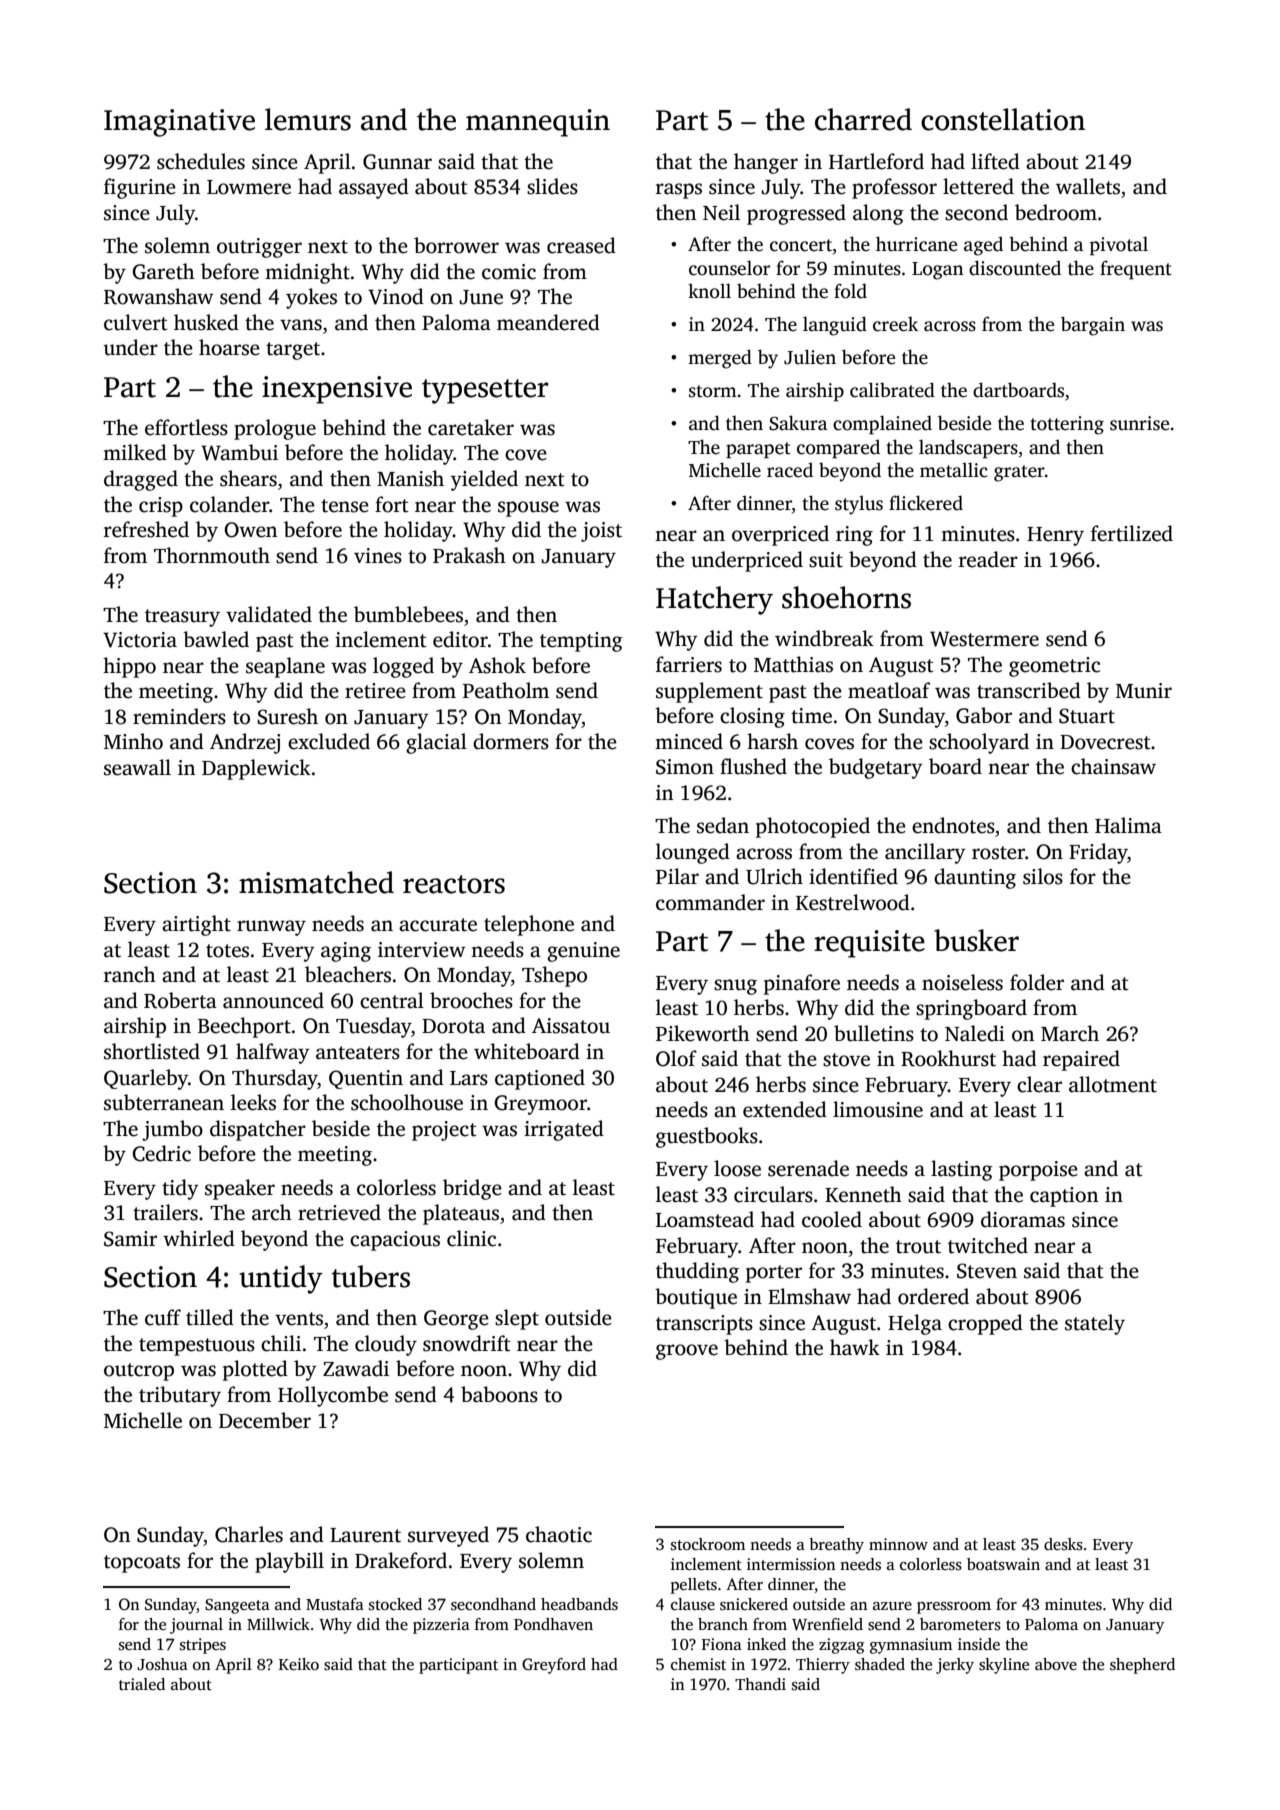  Describe the element at coordinates (179, 123) in the screenshot. I see `Imaginative` at that location.
